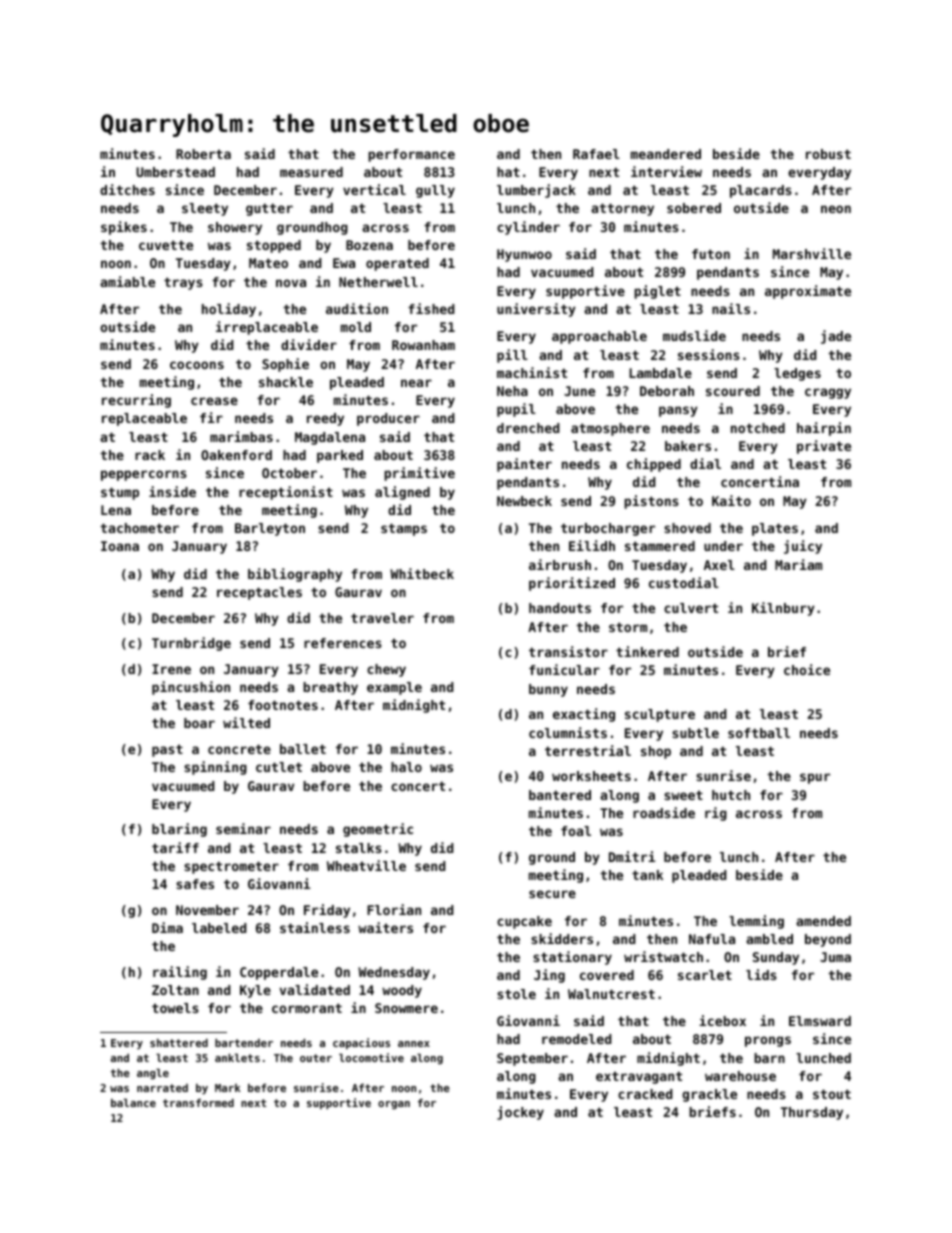 This screenshot has height=1233, width=952. I want to click on Oakenford, so click(236, 455).
